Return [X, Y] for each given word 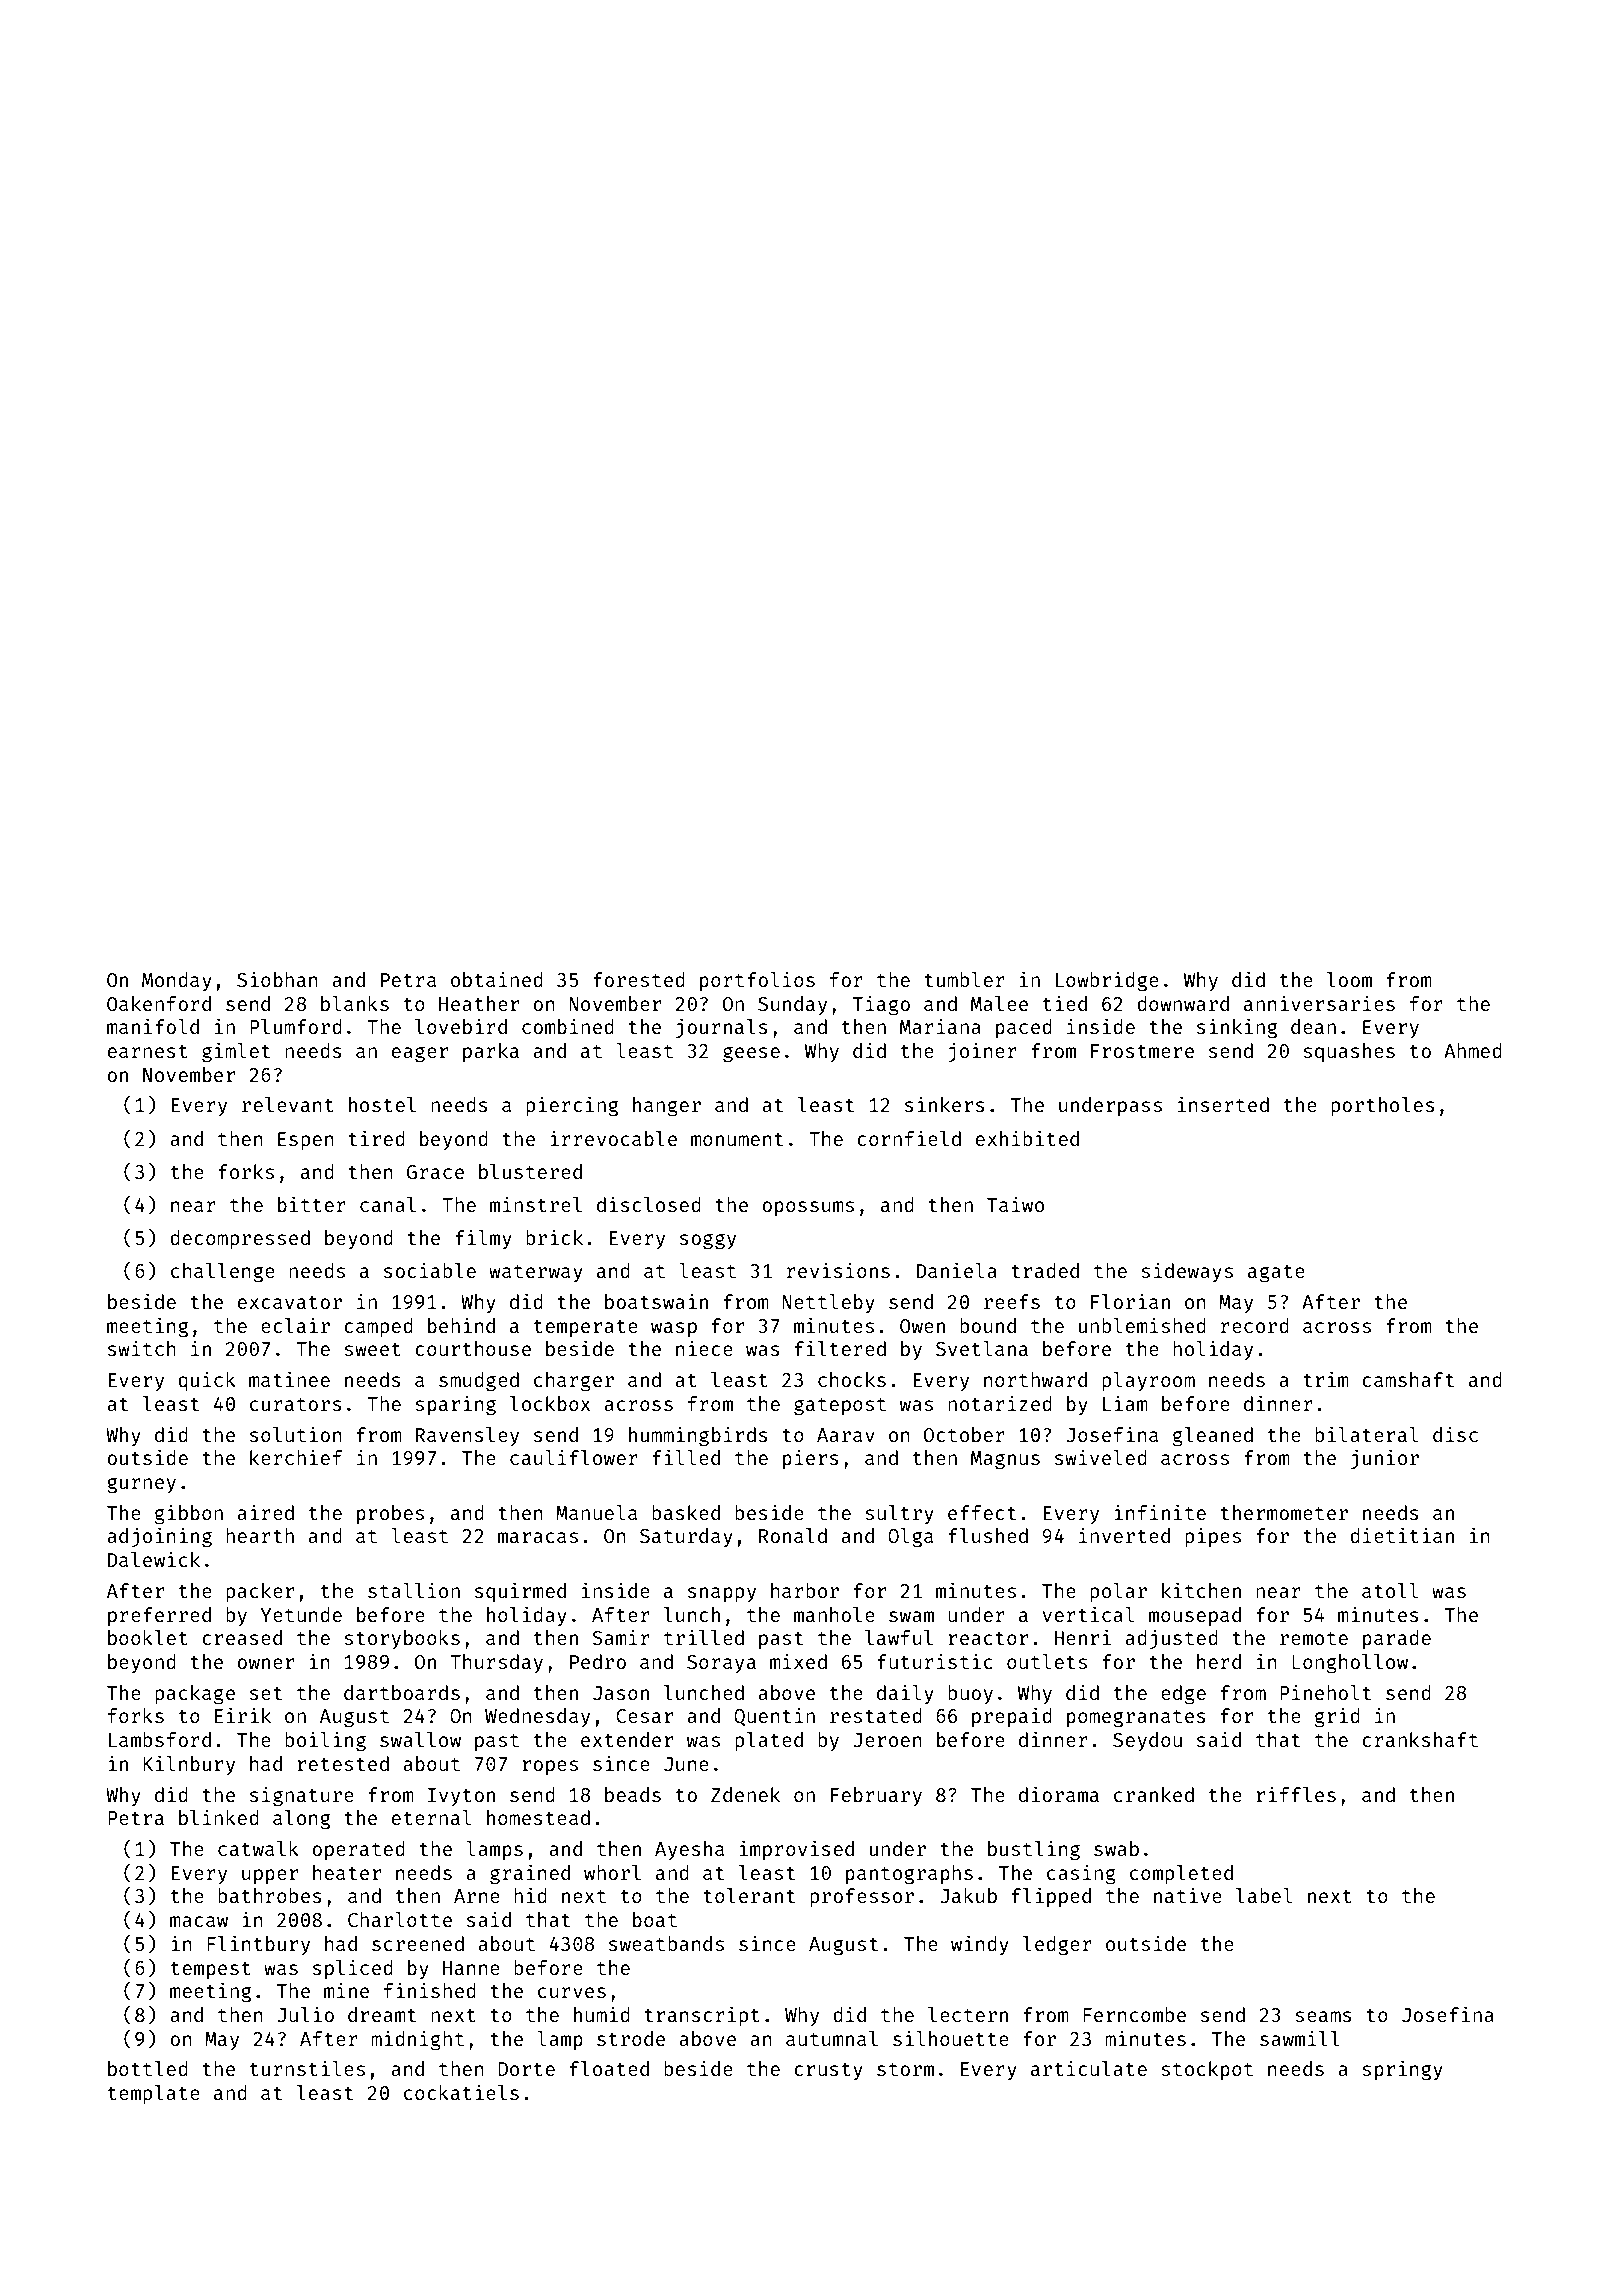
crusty [828, 2071]
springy [1402, 2070]
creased [242, 1637]
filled [686, 1457]
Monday [177, 981]
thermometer [1284, 1512]
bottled [148, 2068]
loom [1349, 979]
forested [639, 979]
